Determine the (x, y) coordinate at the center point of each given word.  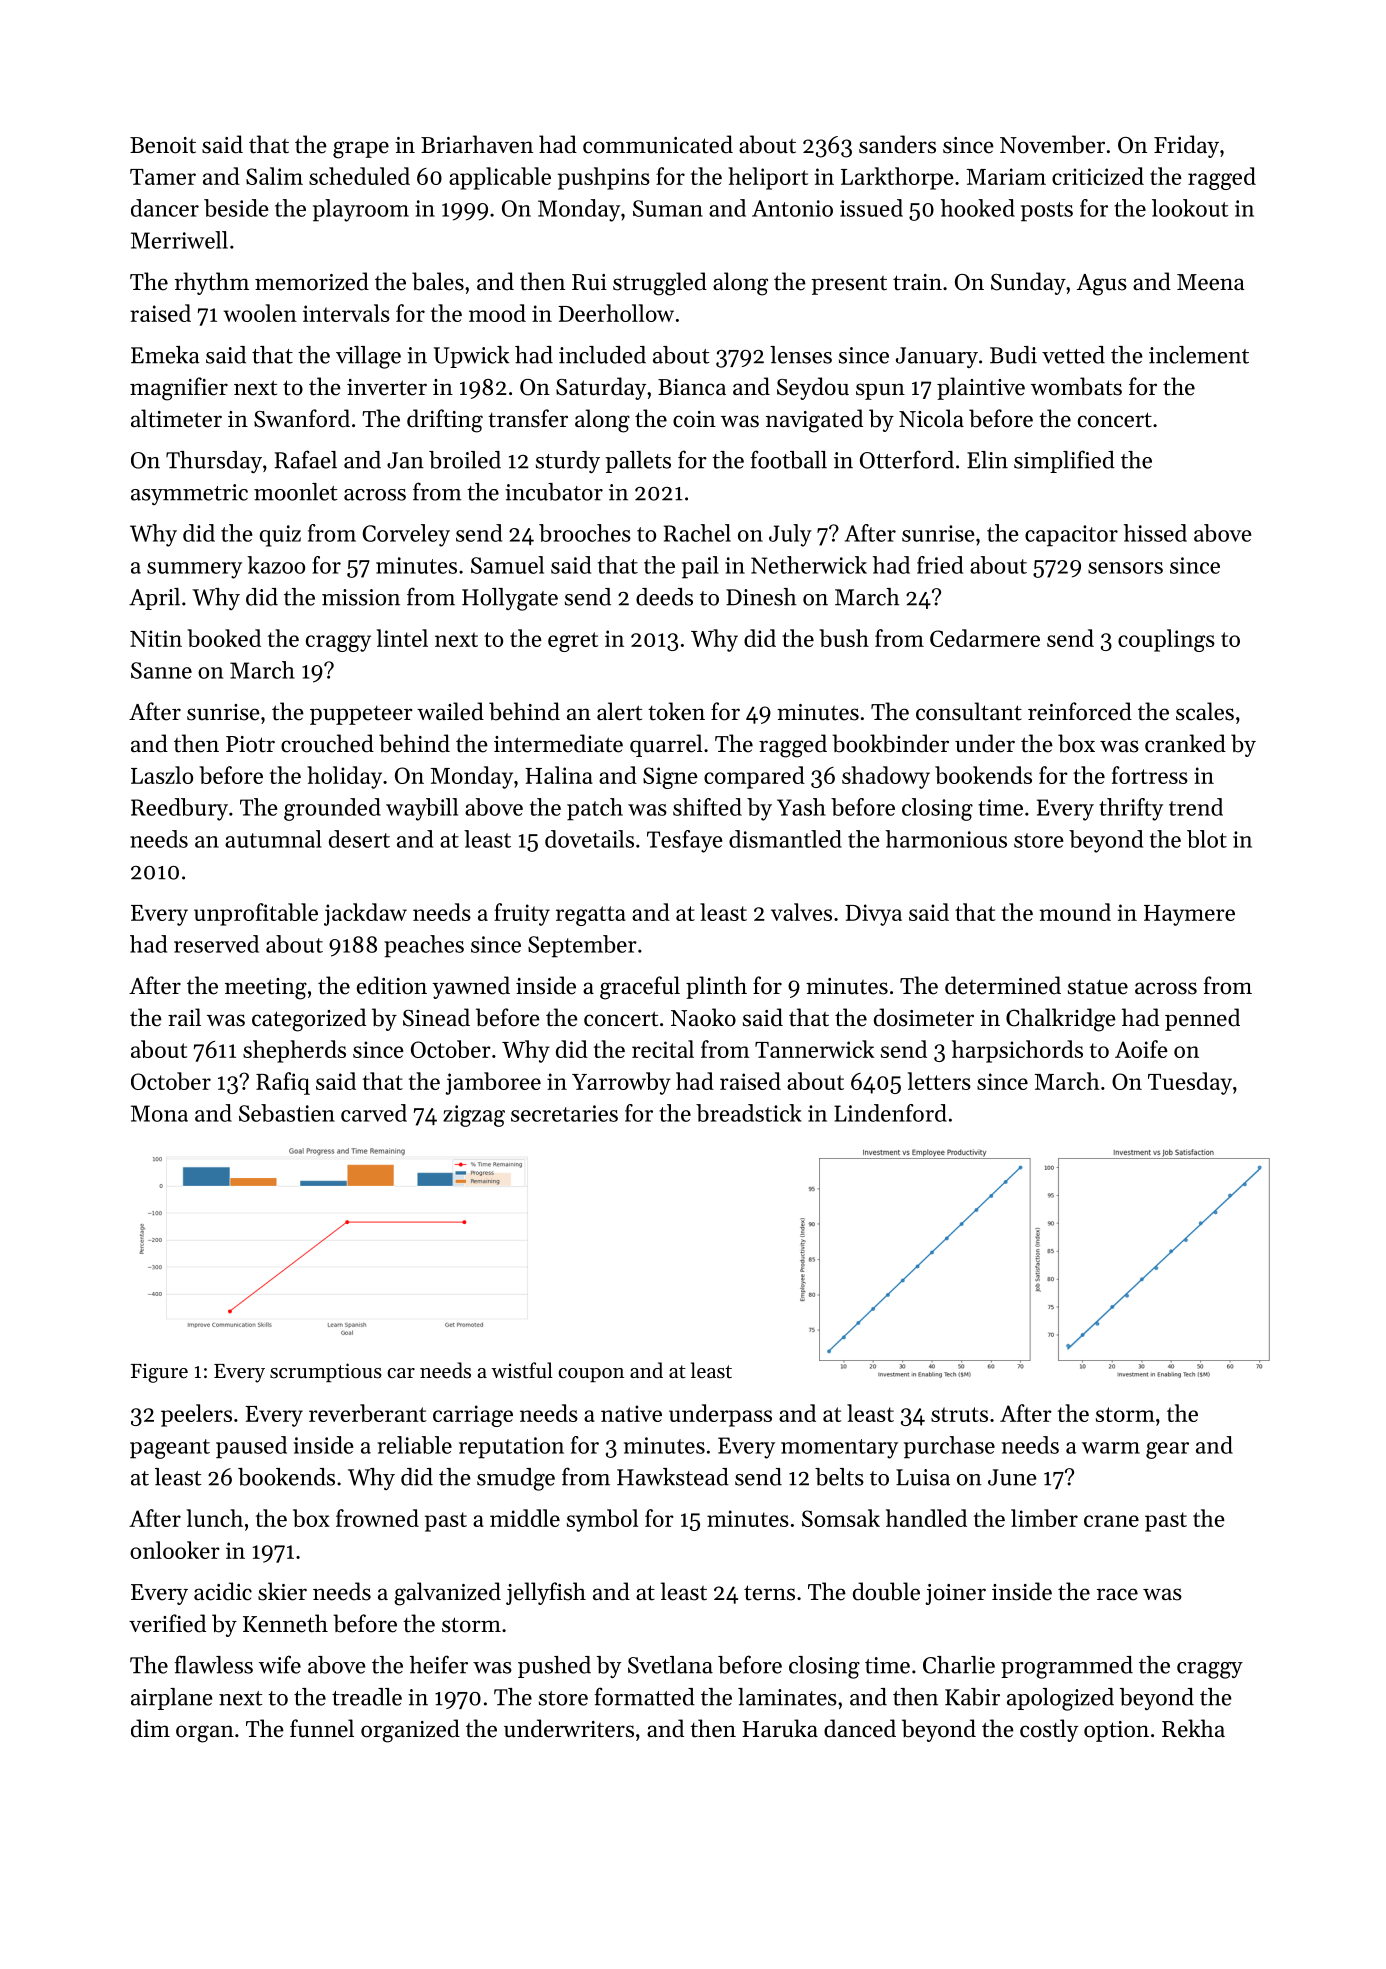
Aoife (1141, 1049)
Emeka (165, 355)
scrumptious (326, 1372)
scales (1205, 711)
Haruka (780, 1728)
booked (224, 638)
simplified (1064, 461)
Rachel (697, 533)
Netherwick (809, 565)
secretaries (564, 1113)
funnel (322, 1728)
